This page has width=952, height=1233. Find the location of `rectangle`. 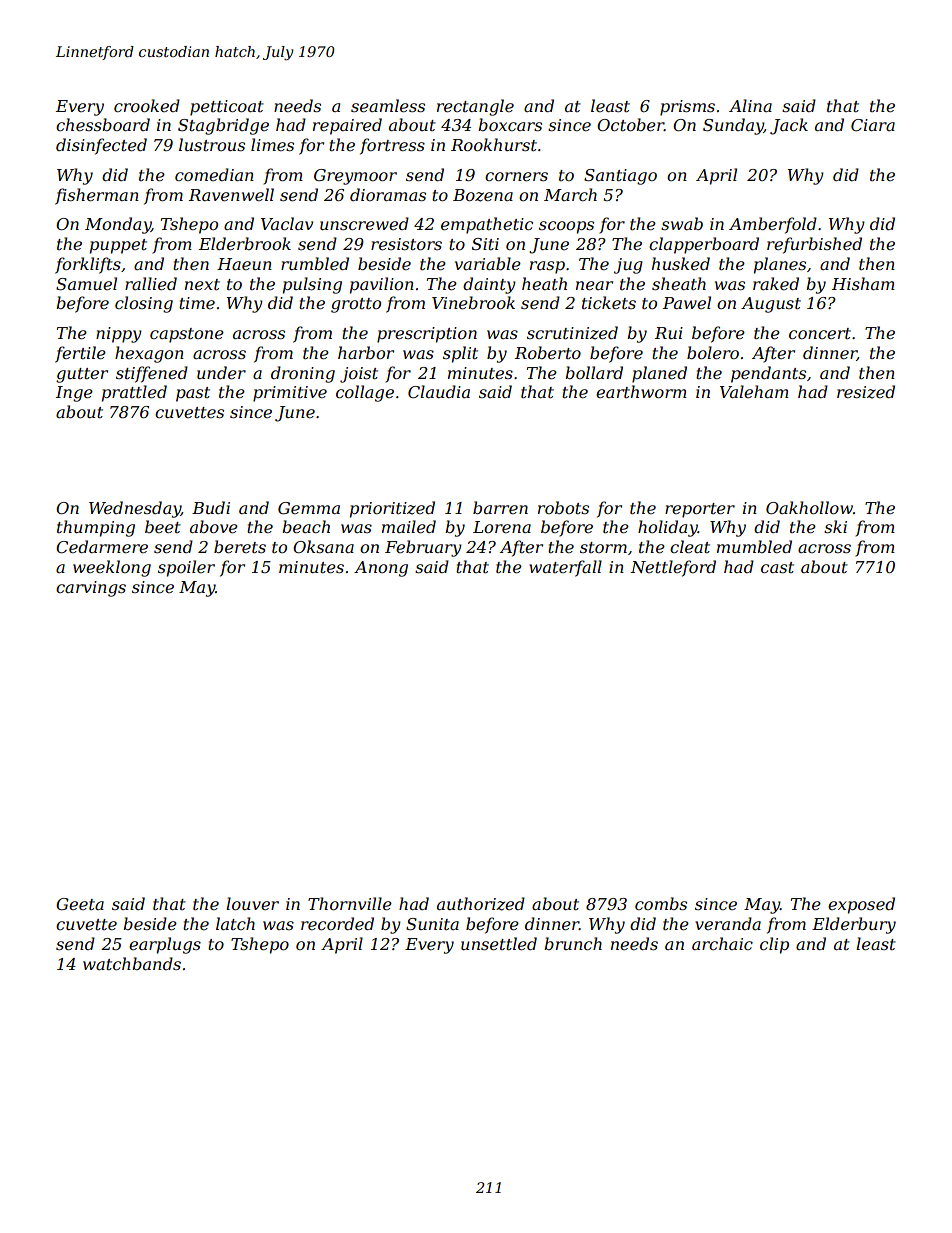

rectangle is located at coordinates (475, 107).
